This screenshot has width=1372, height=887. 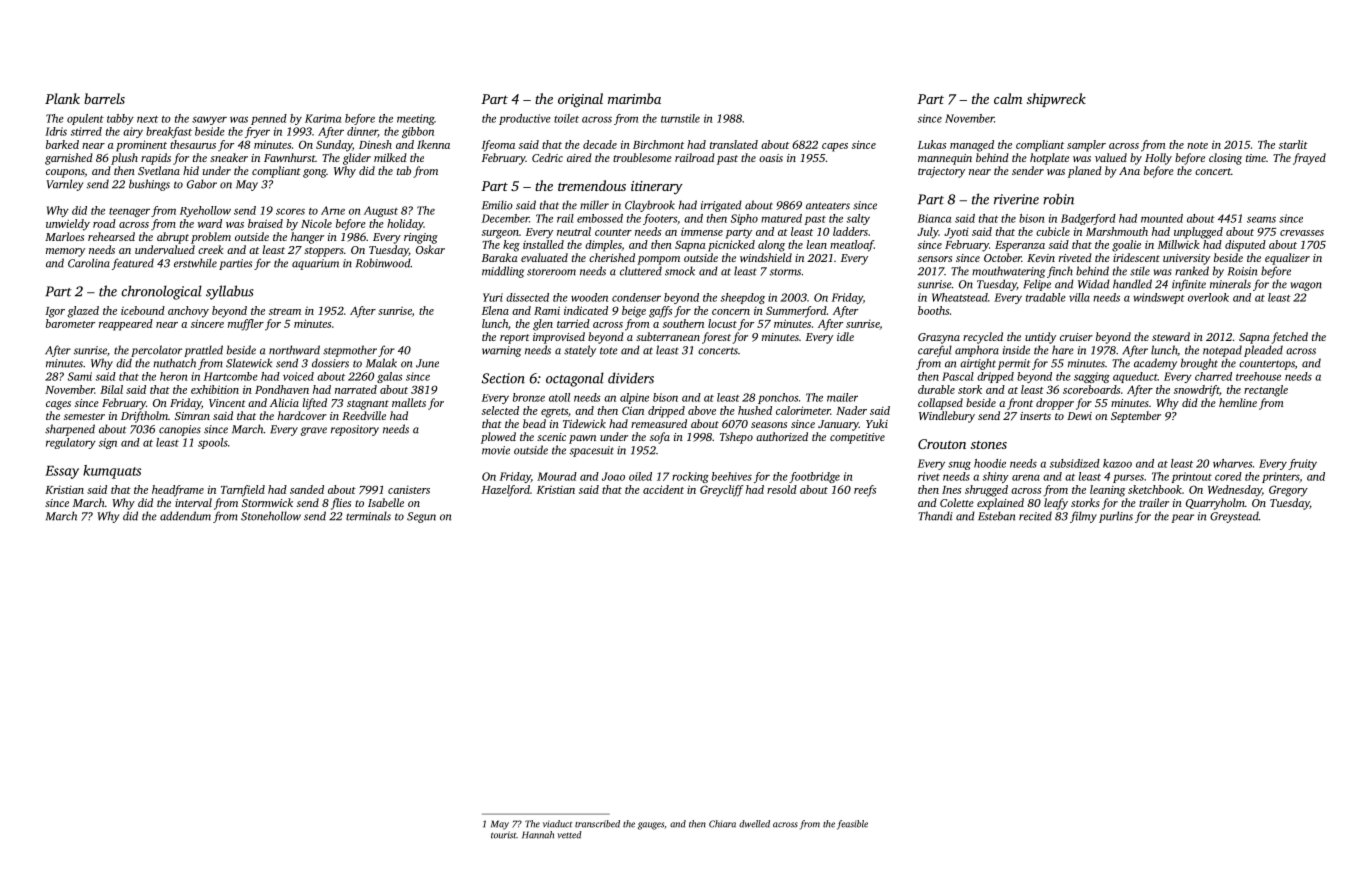 What do you see at coordinates (504, 835) in the screenshot?
I see `tourist` at bounding box center [504, 835].
